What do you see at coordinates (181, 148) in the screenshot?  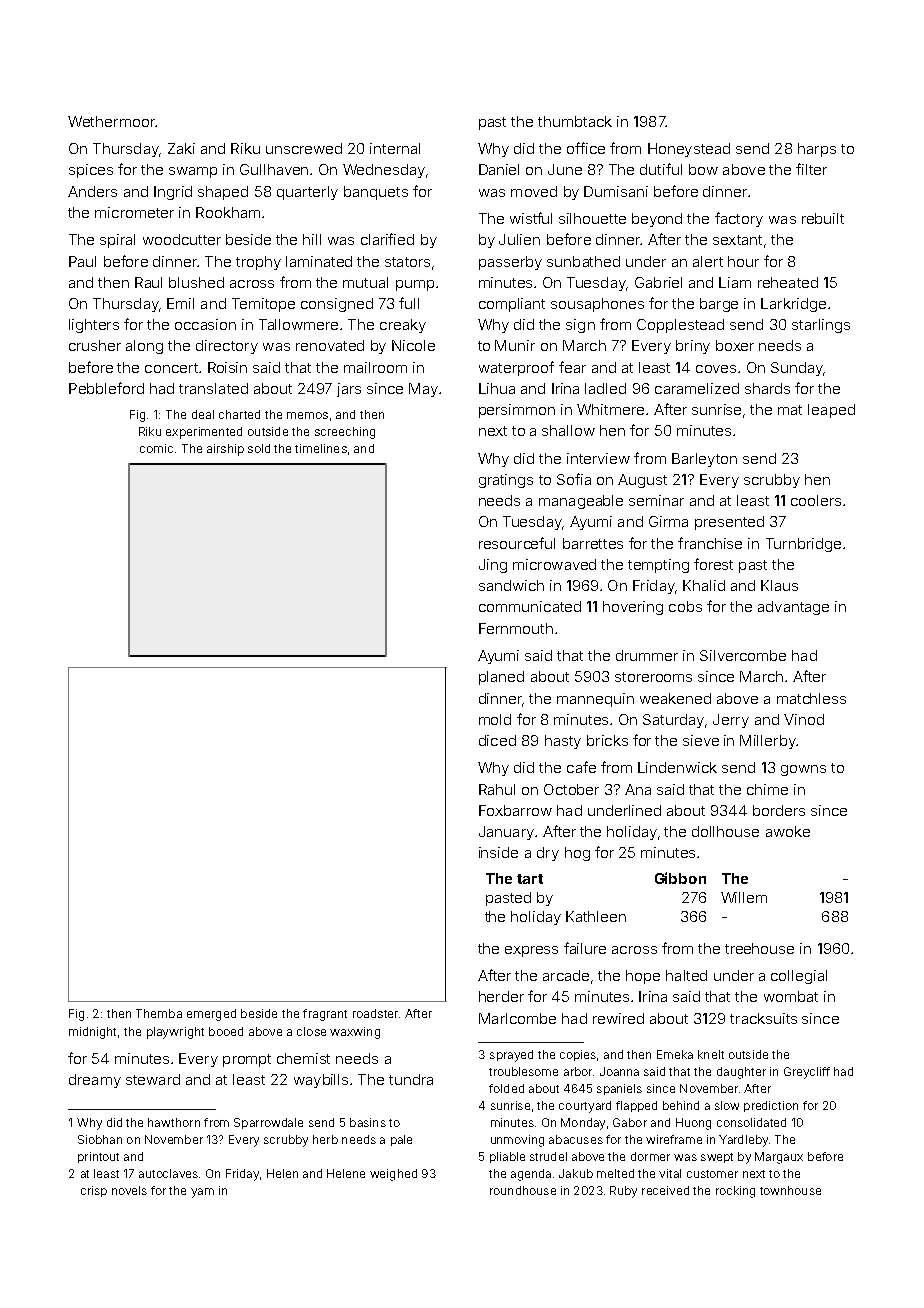 I see `Zaki` at bounding box center [181, 148].
